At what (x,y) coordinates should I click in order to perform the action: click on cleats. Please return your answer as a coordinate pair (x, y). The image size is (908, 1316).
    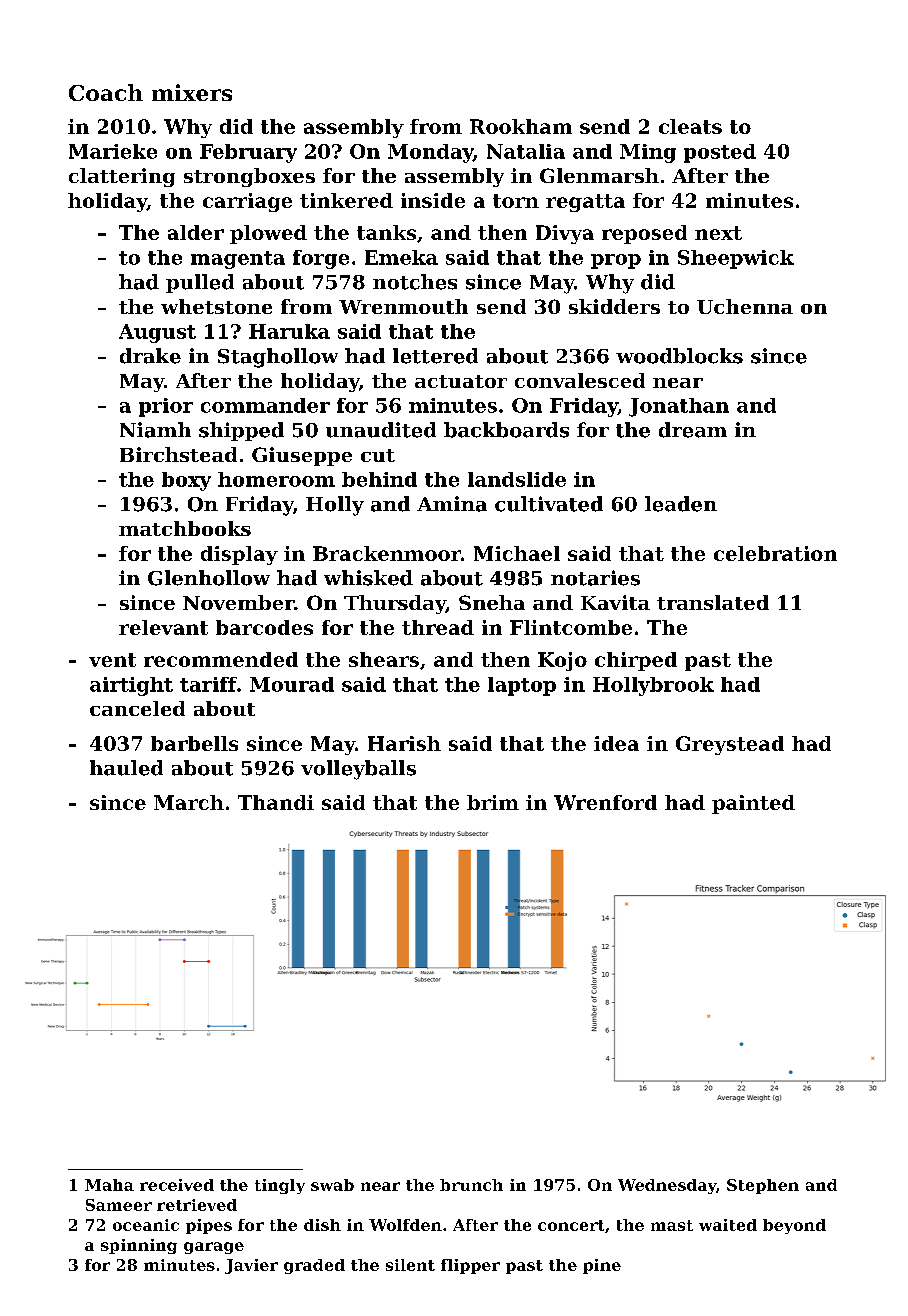
    Looking at the image, I should click on (690, 126).
